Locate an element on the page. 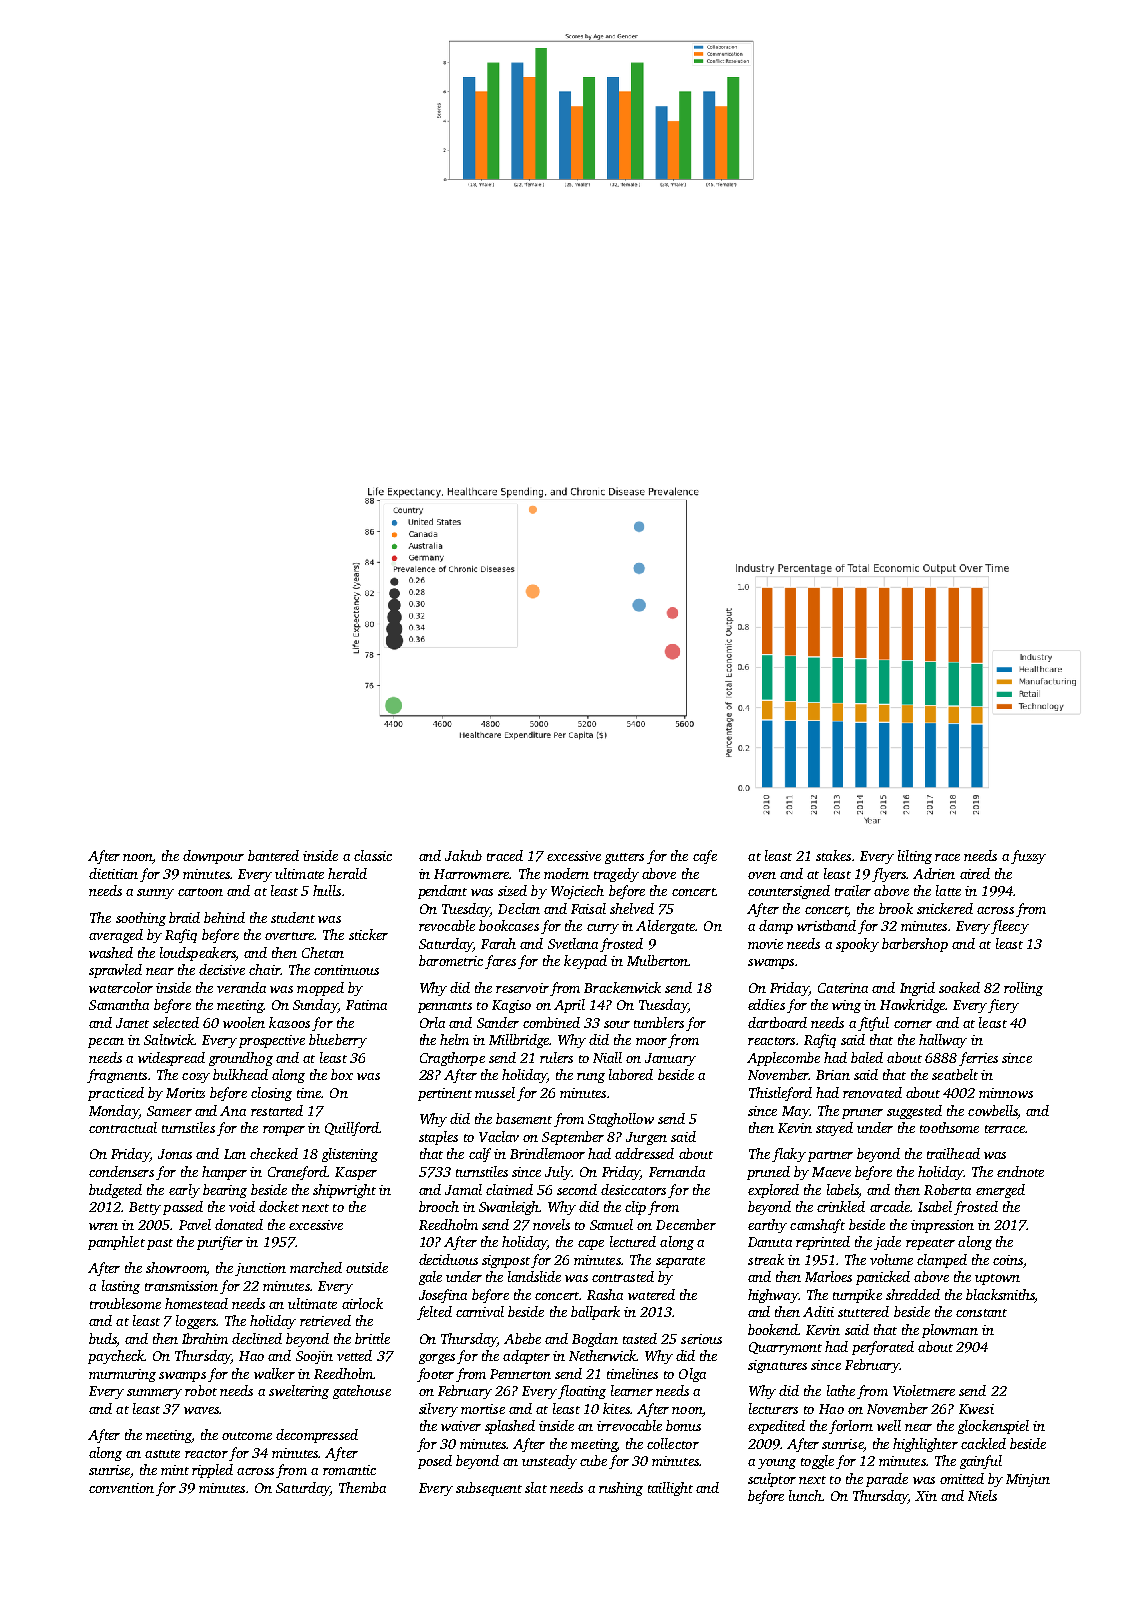 The width and height of the document is (1141, 1614). gutters is located at coordinates (624, 858).
